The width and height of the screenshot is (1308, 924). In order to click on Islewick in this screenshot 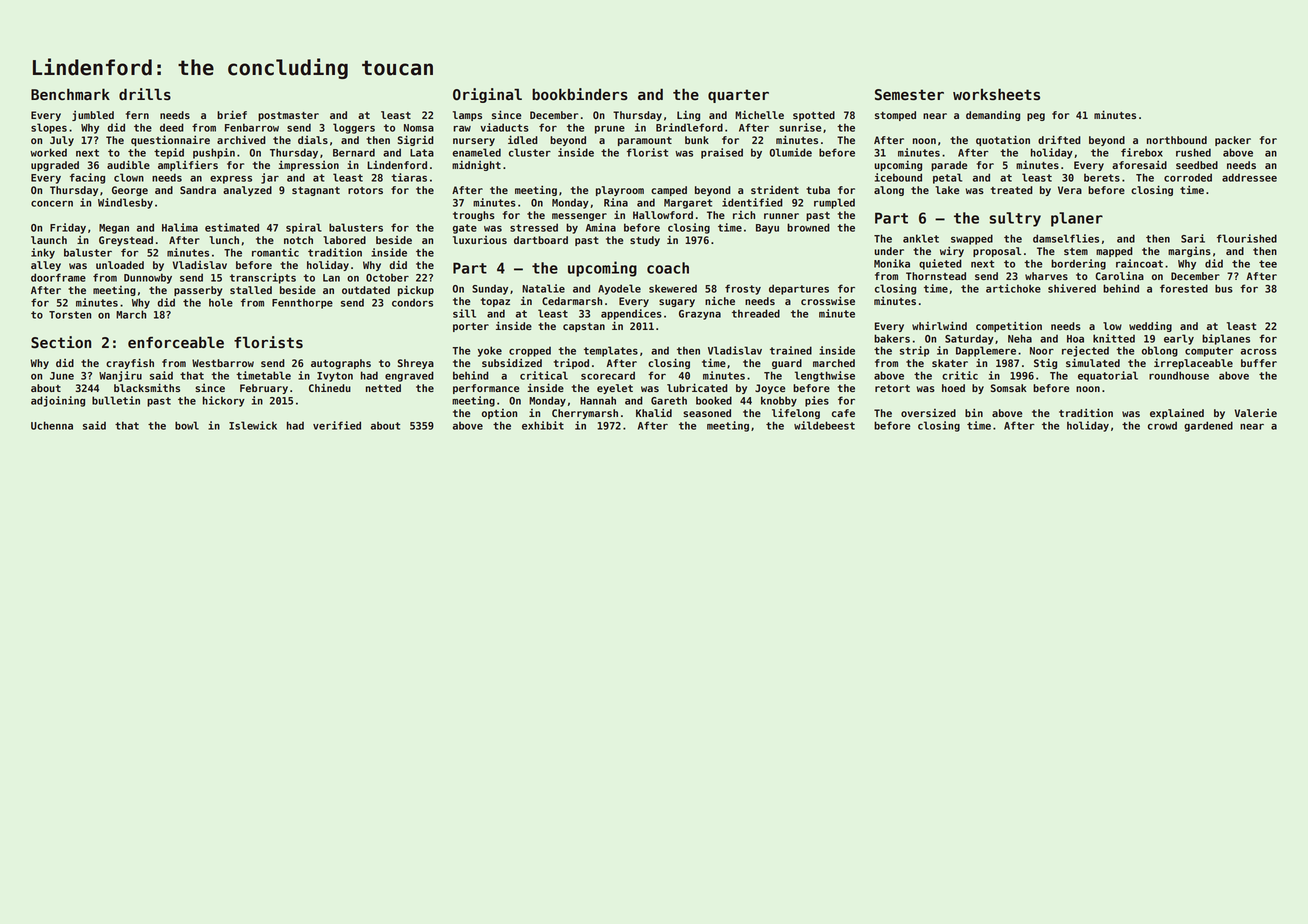, I will do `click(253, 425)`.
